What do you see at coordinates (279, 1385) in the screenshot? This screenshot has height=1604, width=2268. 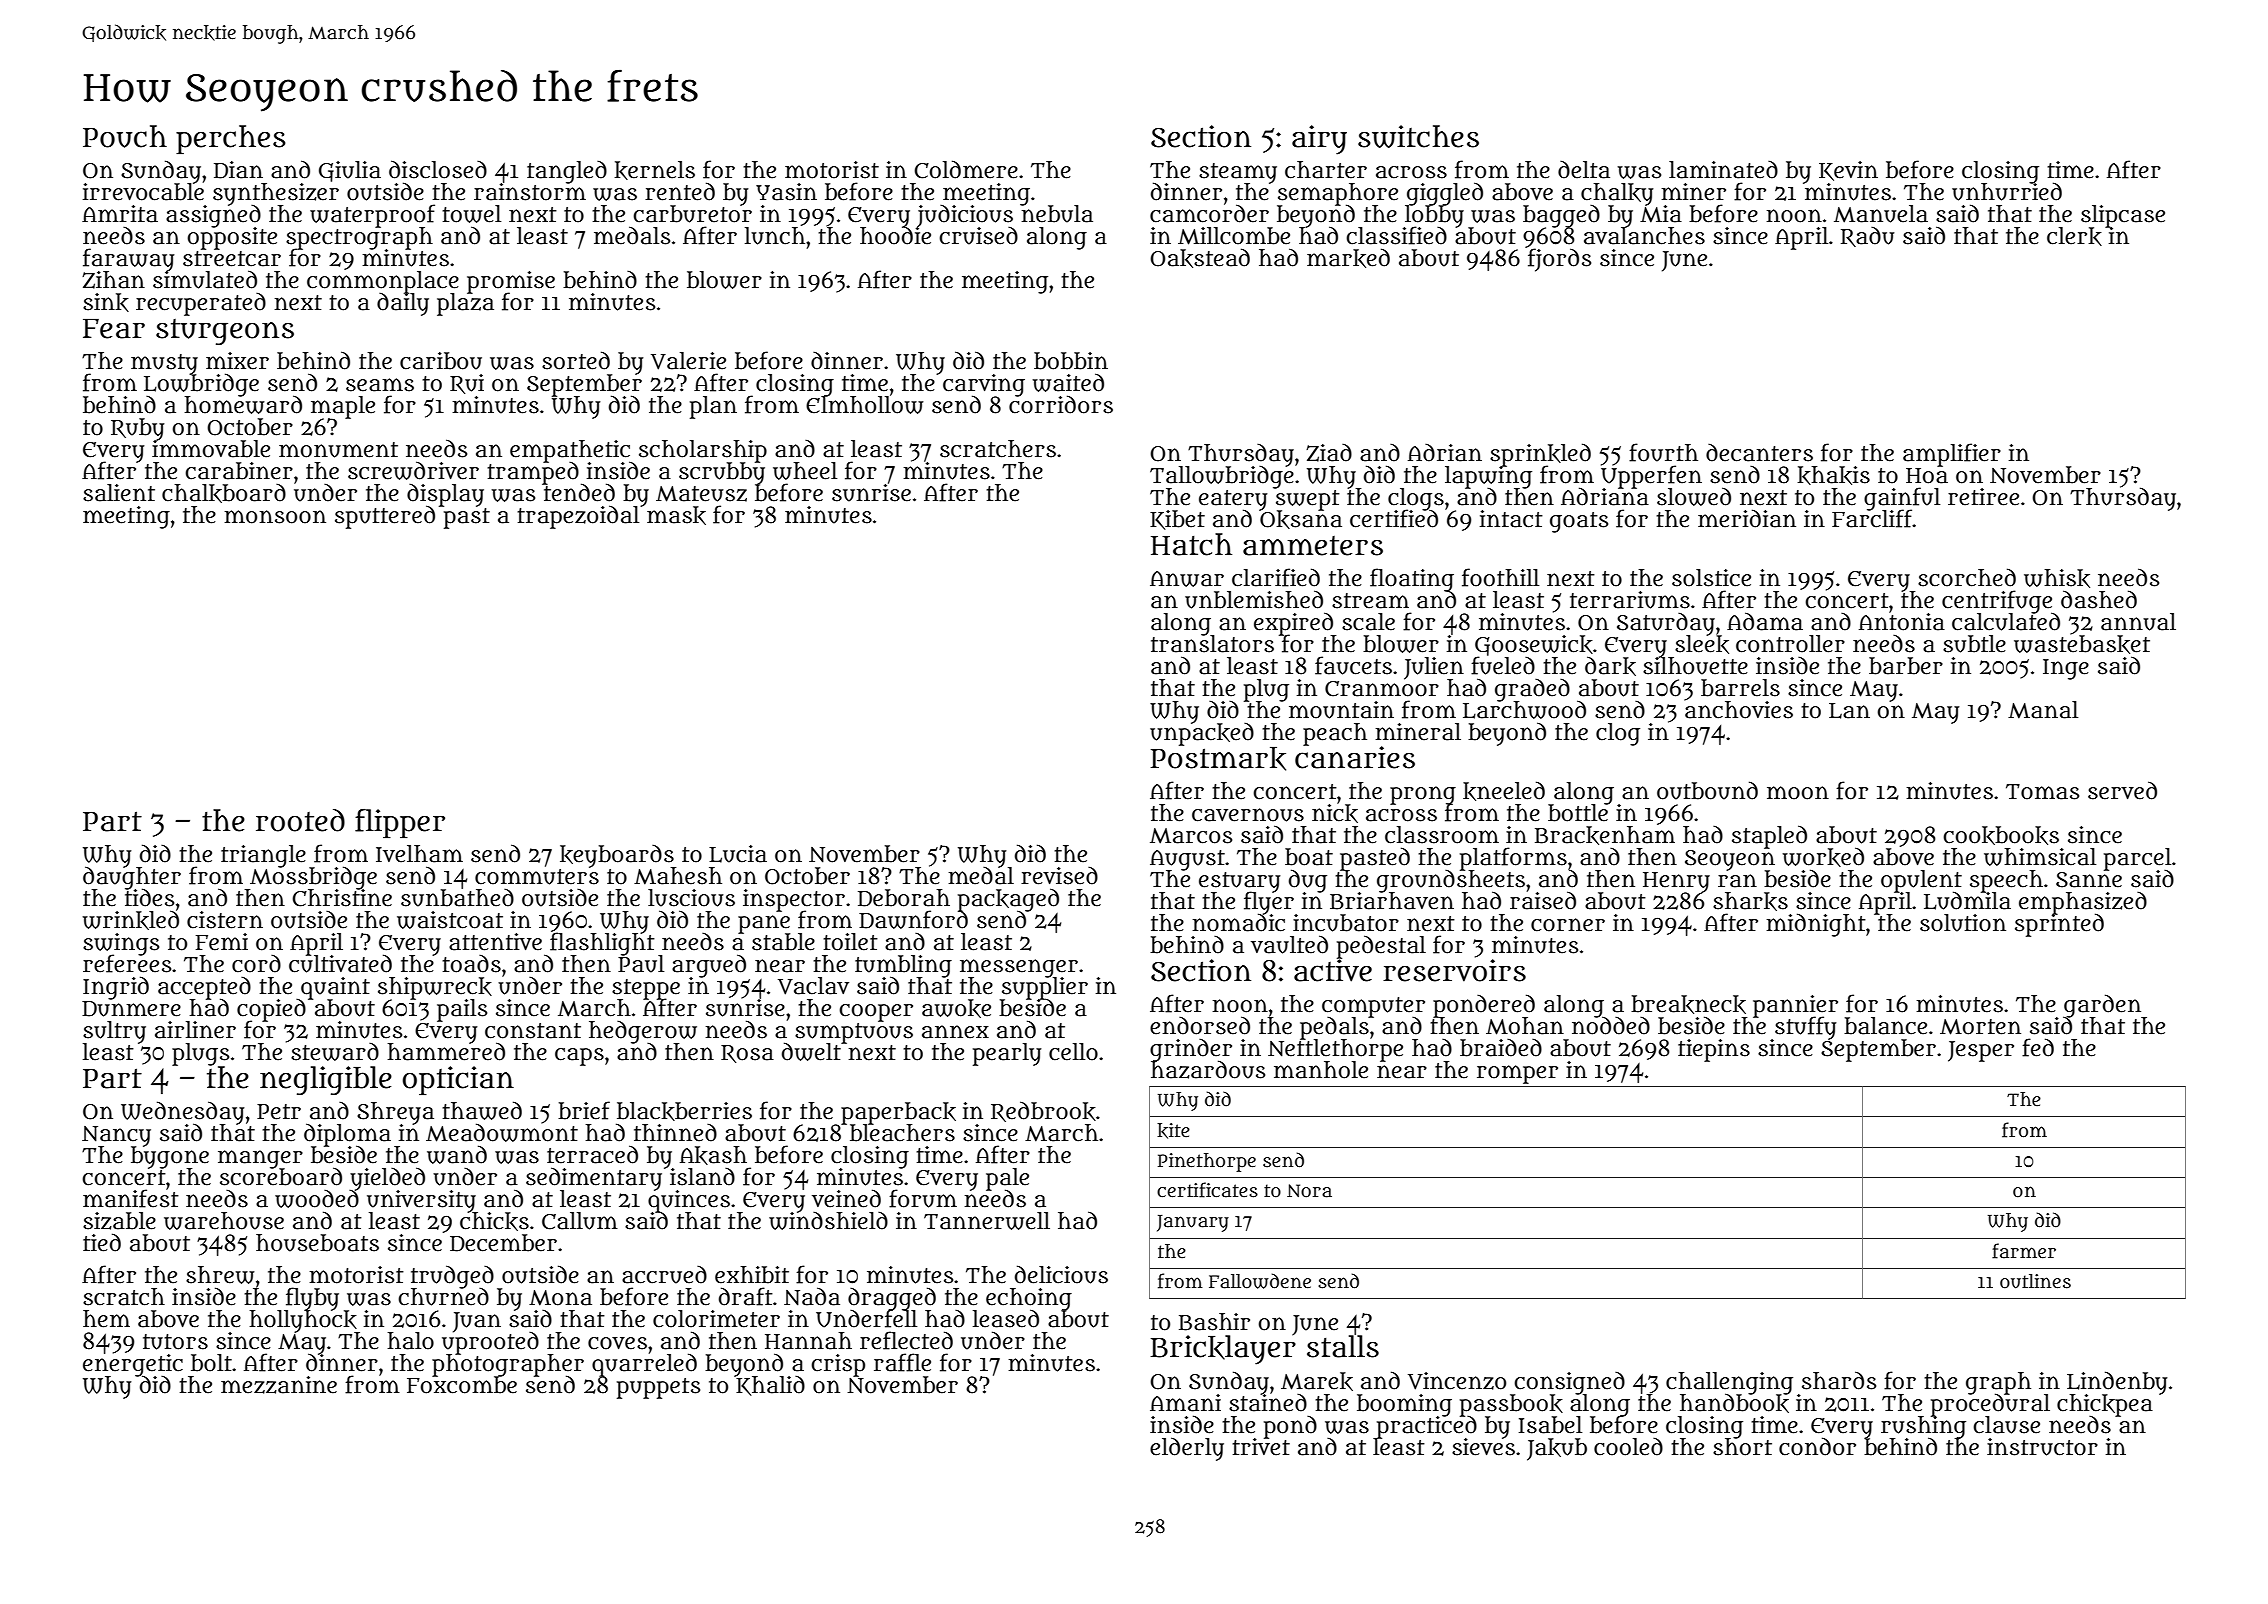 I see `mezzanine` at bounding box center [279, 1385].
